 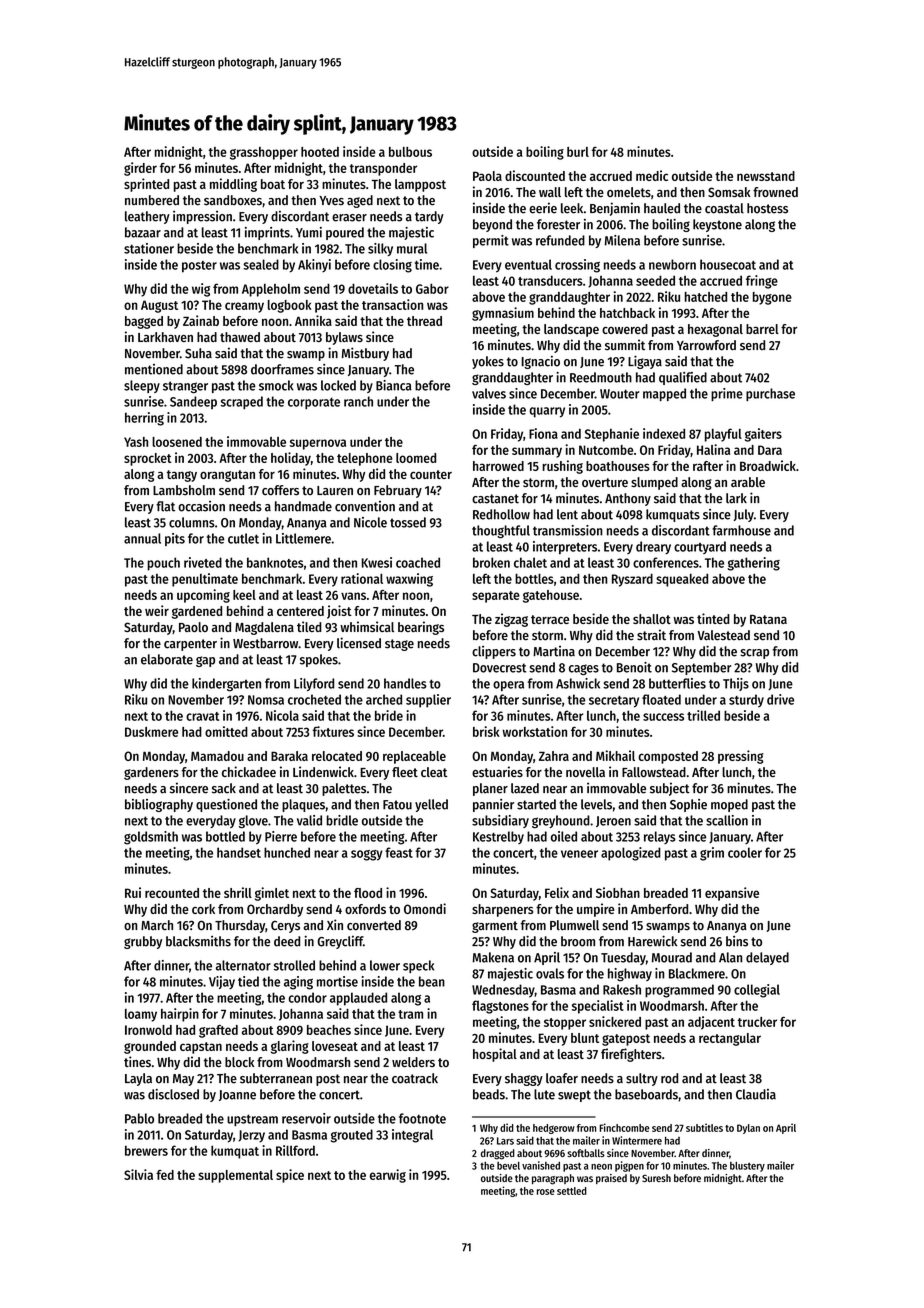 What do you see at coordinates (546, 1192) in the page?
I see `rose` at bounding box center [546, 1192].
